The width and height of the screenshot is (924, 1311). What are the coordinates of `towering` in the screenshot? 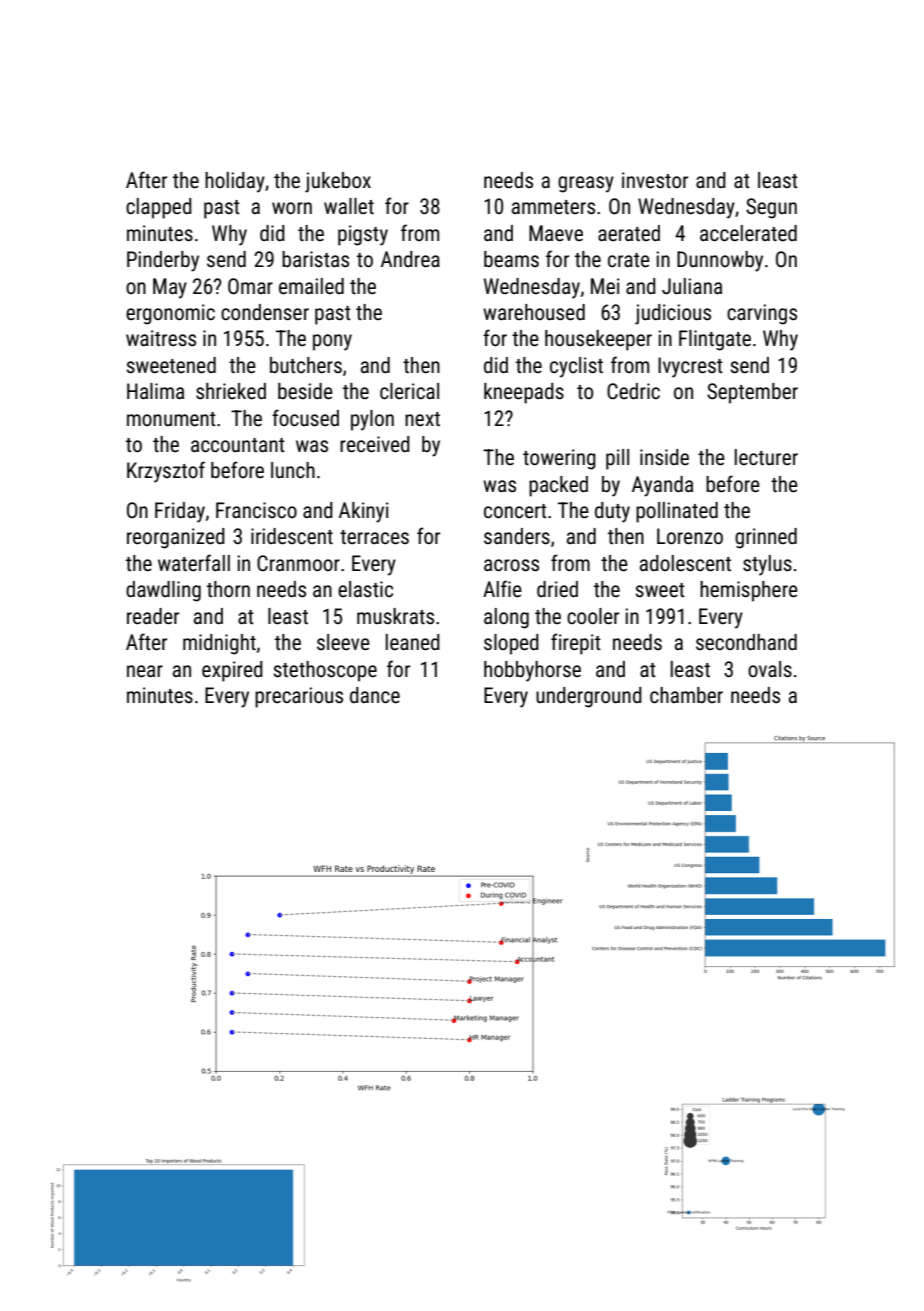 It's located at (559, 459).
